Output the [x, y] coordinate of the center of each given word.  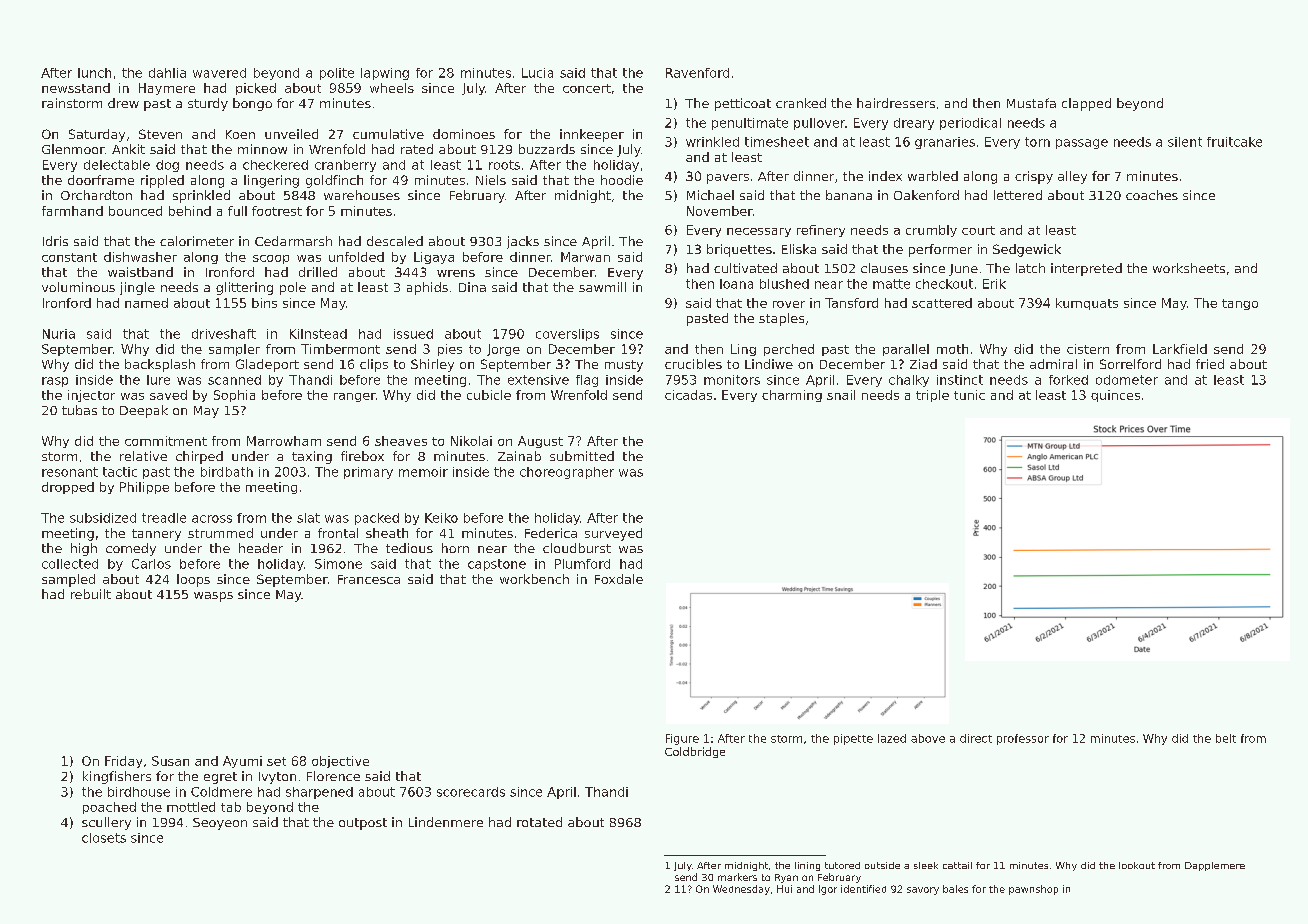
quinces [1115, 396]
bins [264, 303]
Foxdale [619, 579]
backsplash [160, 365]
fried [1210, 364]
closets [104, 838]
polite [337, 74]
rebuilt [91, 594]
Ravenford [697, 73]
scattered [942, 303]
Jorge [503, 350]
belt [1226, 738]
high [84, 549]
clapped [1086, 104]
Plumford [582, 564]
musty [624, 366]
